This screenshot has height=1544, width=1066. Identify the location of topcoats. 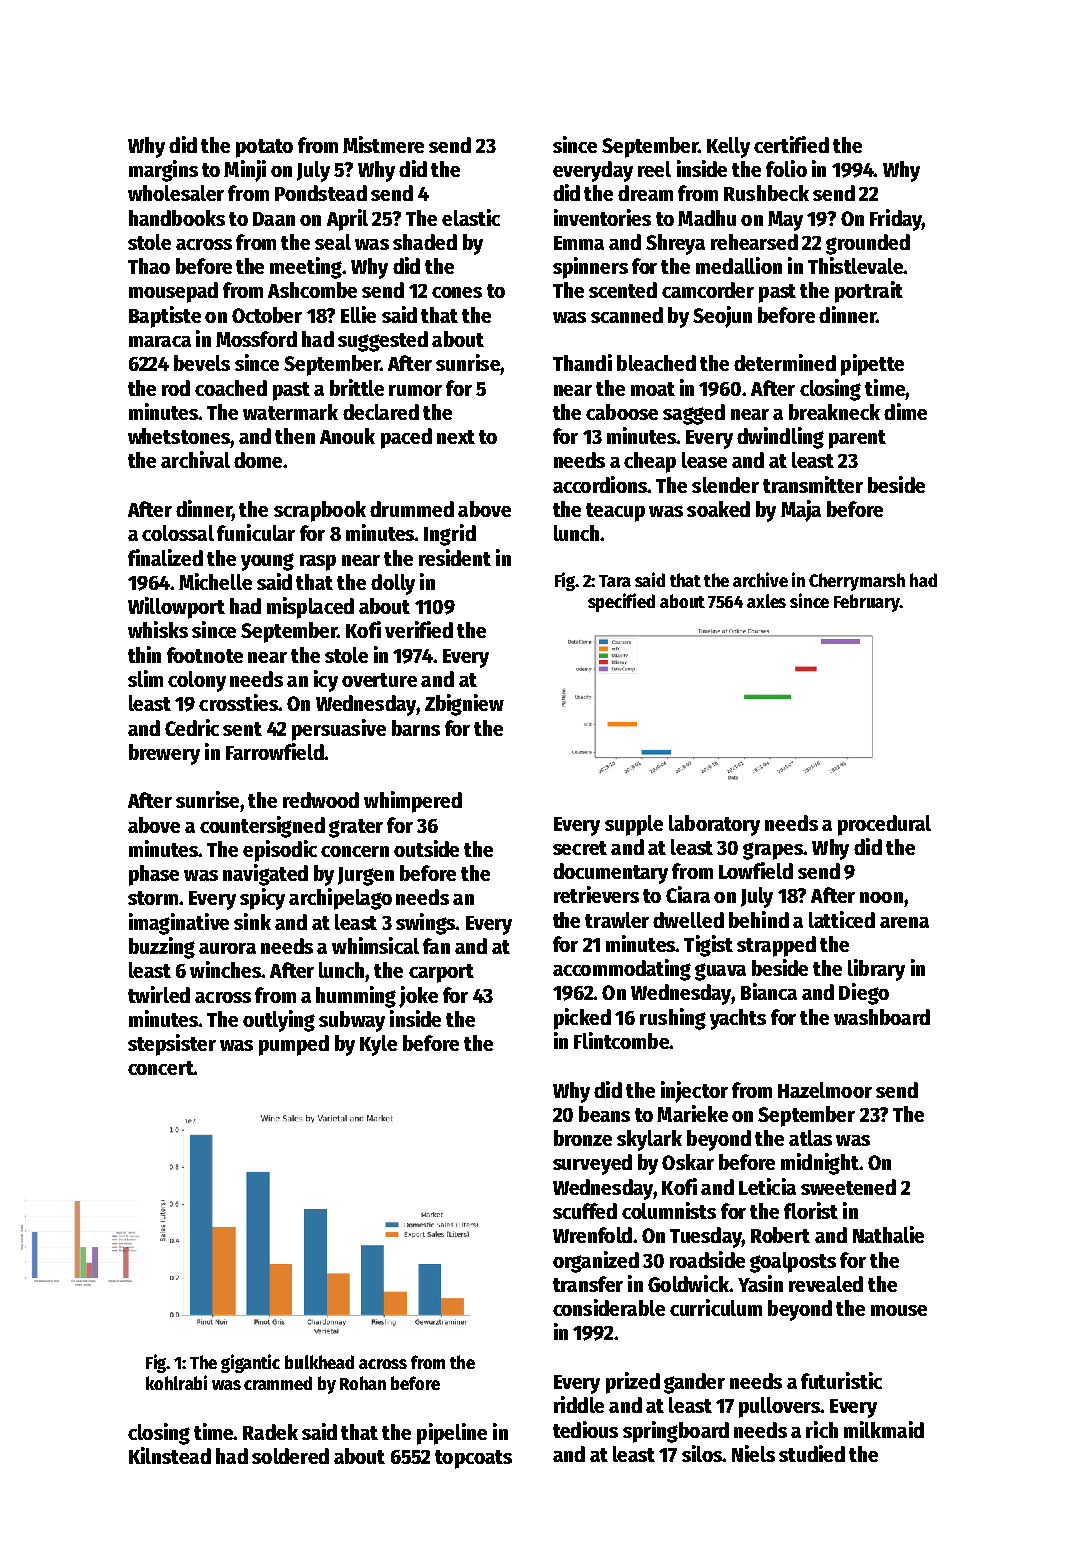
(473, 1459).
